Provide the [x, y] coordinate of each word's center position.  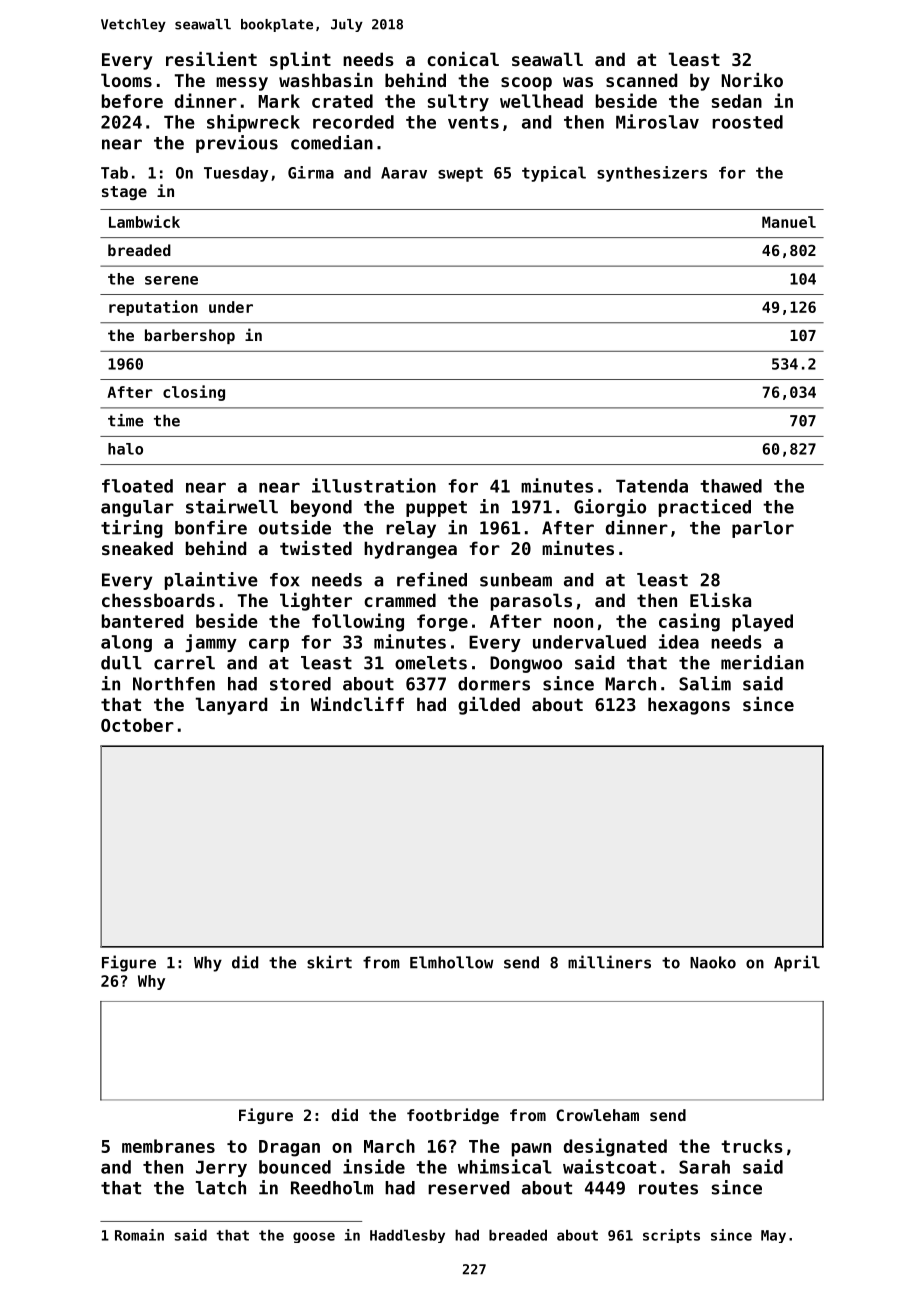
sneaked [137, 548]
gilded [489, 706]
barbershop [190, 336]
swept [460, 174]
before [132, 101]
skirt [329, 962]
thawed [731, 486]
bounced [295, 1167]
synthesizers [652, 174]
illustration [374, 485]
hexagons [689, 706]
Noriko [752, 80]
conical [463, 59]
